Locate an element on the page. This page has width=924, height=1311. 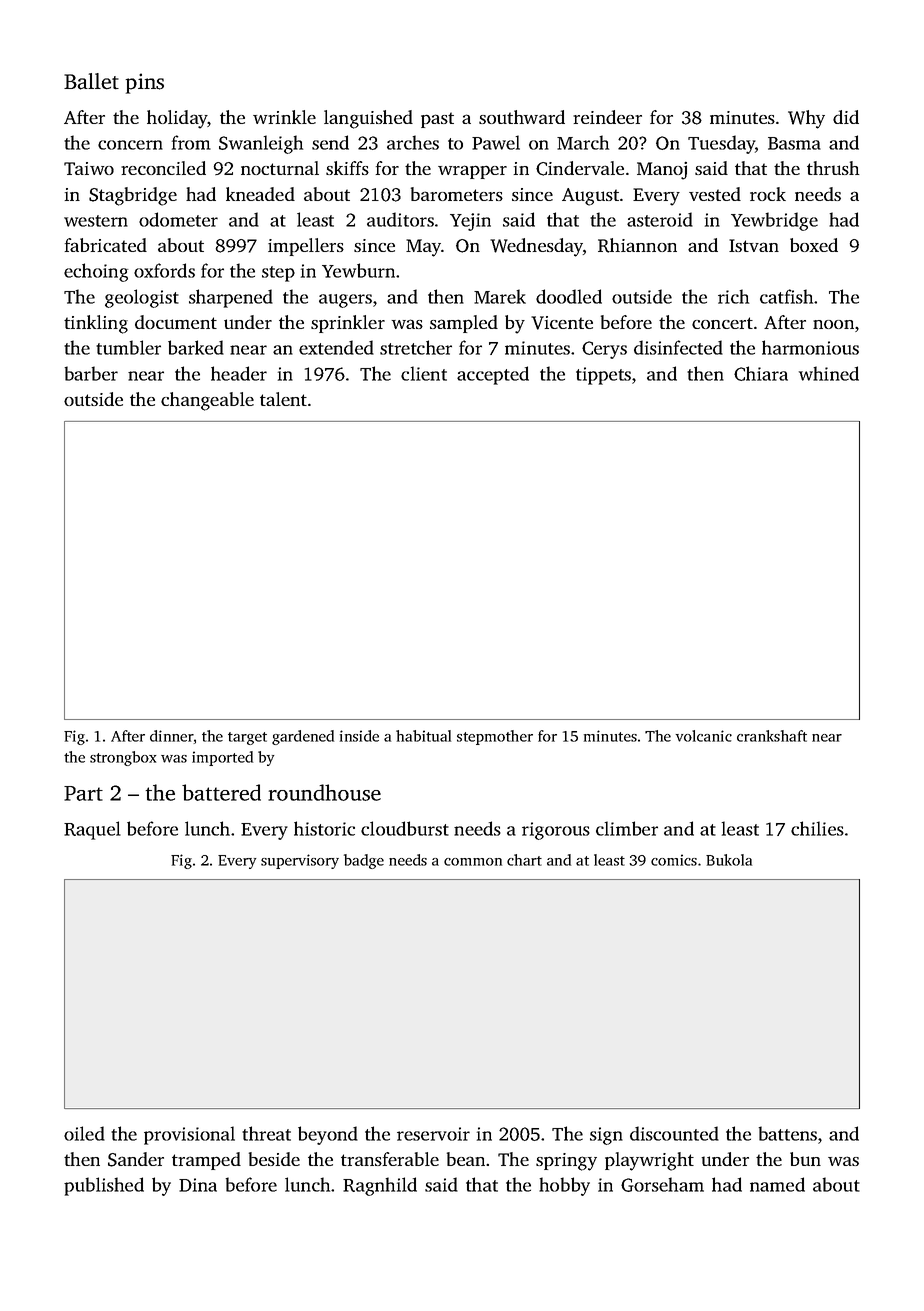
strongbox is located at coordinates (123, 758).
